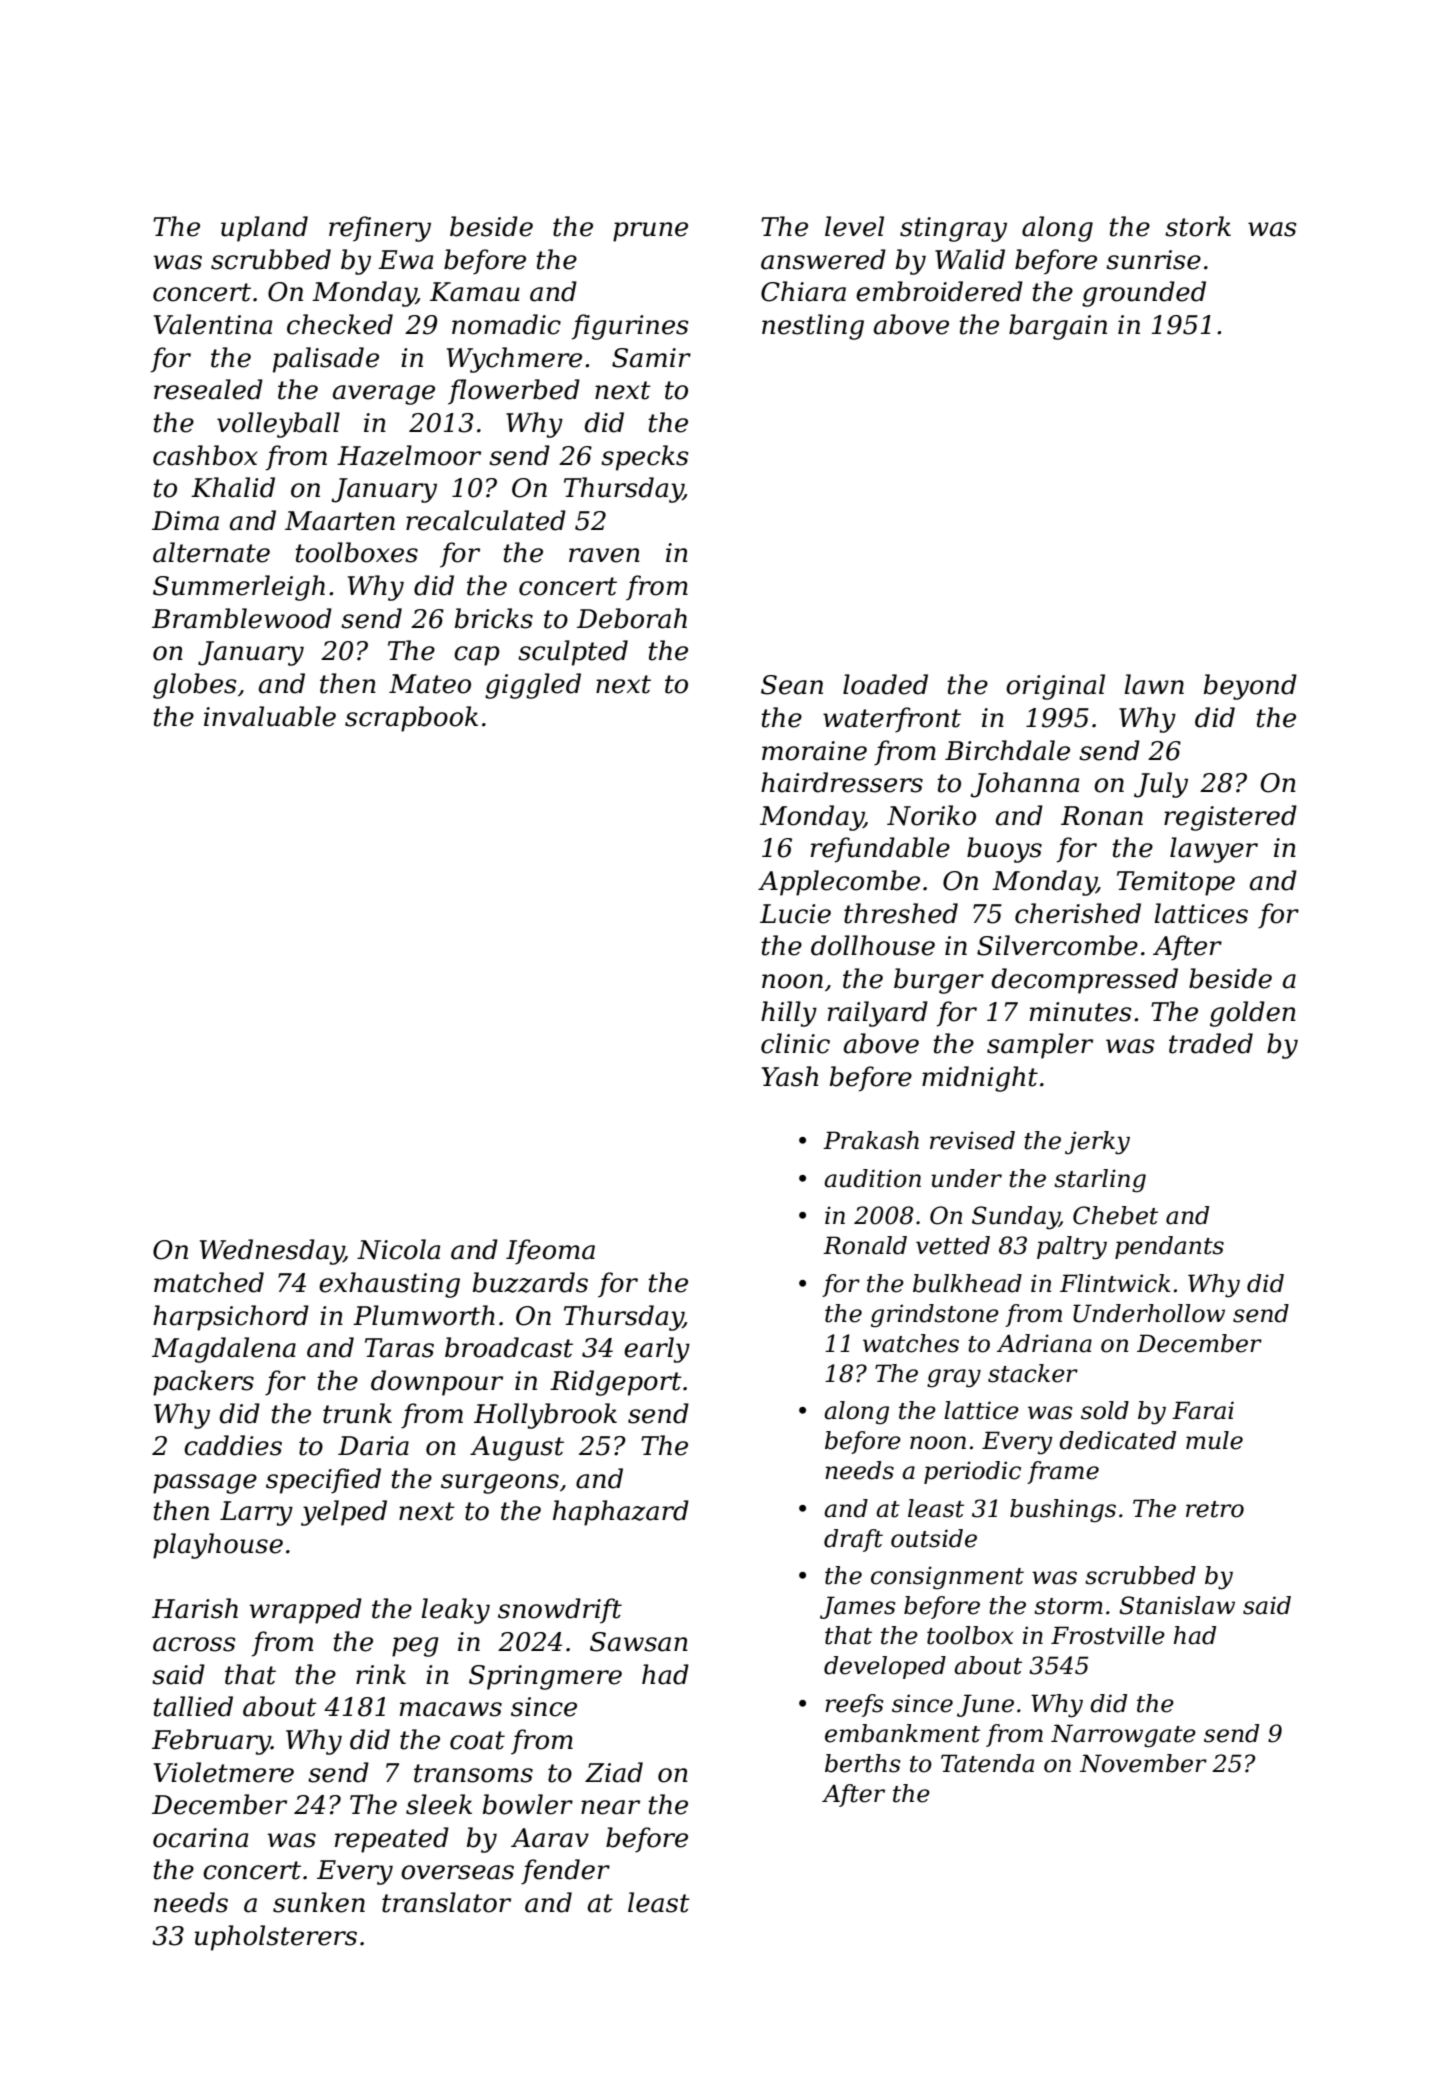  What do you see at coordinates (340, 521) in the page?
I see `Maarten` at bounding box center [340, 521].
